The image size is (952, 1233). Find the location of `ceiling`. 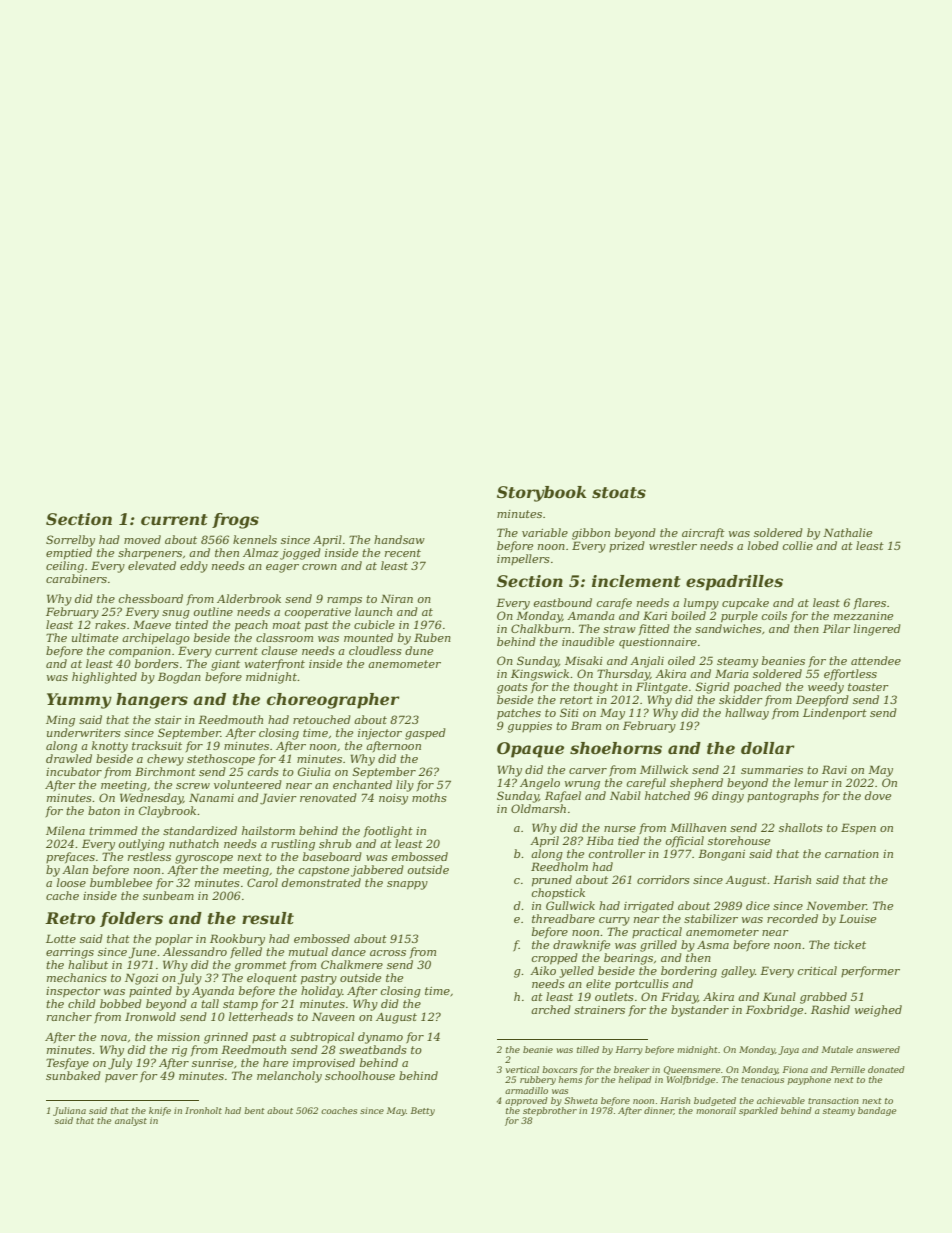

ceiling is located at coordinates (65, 567).
